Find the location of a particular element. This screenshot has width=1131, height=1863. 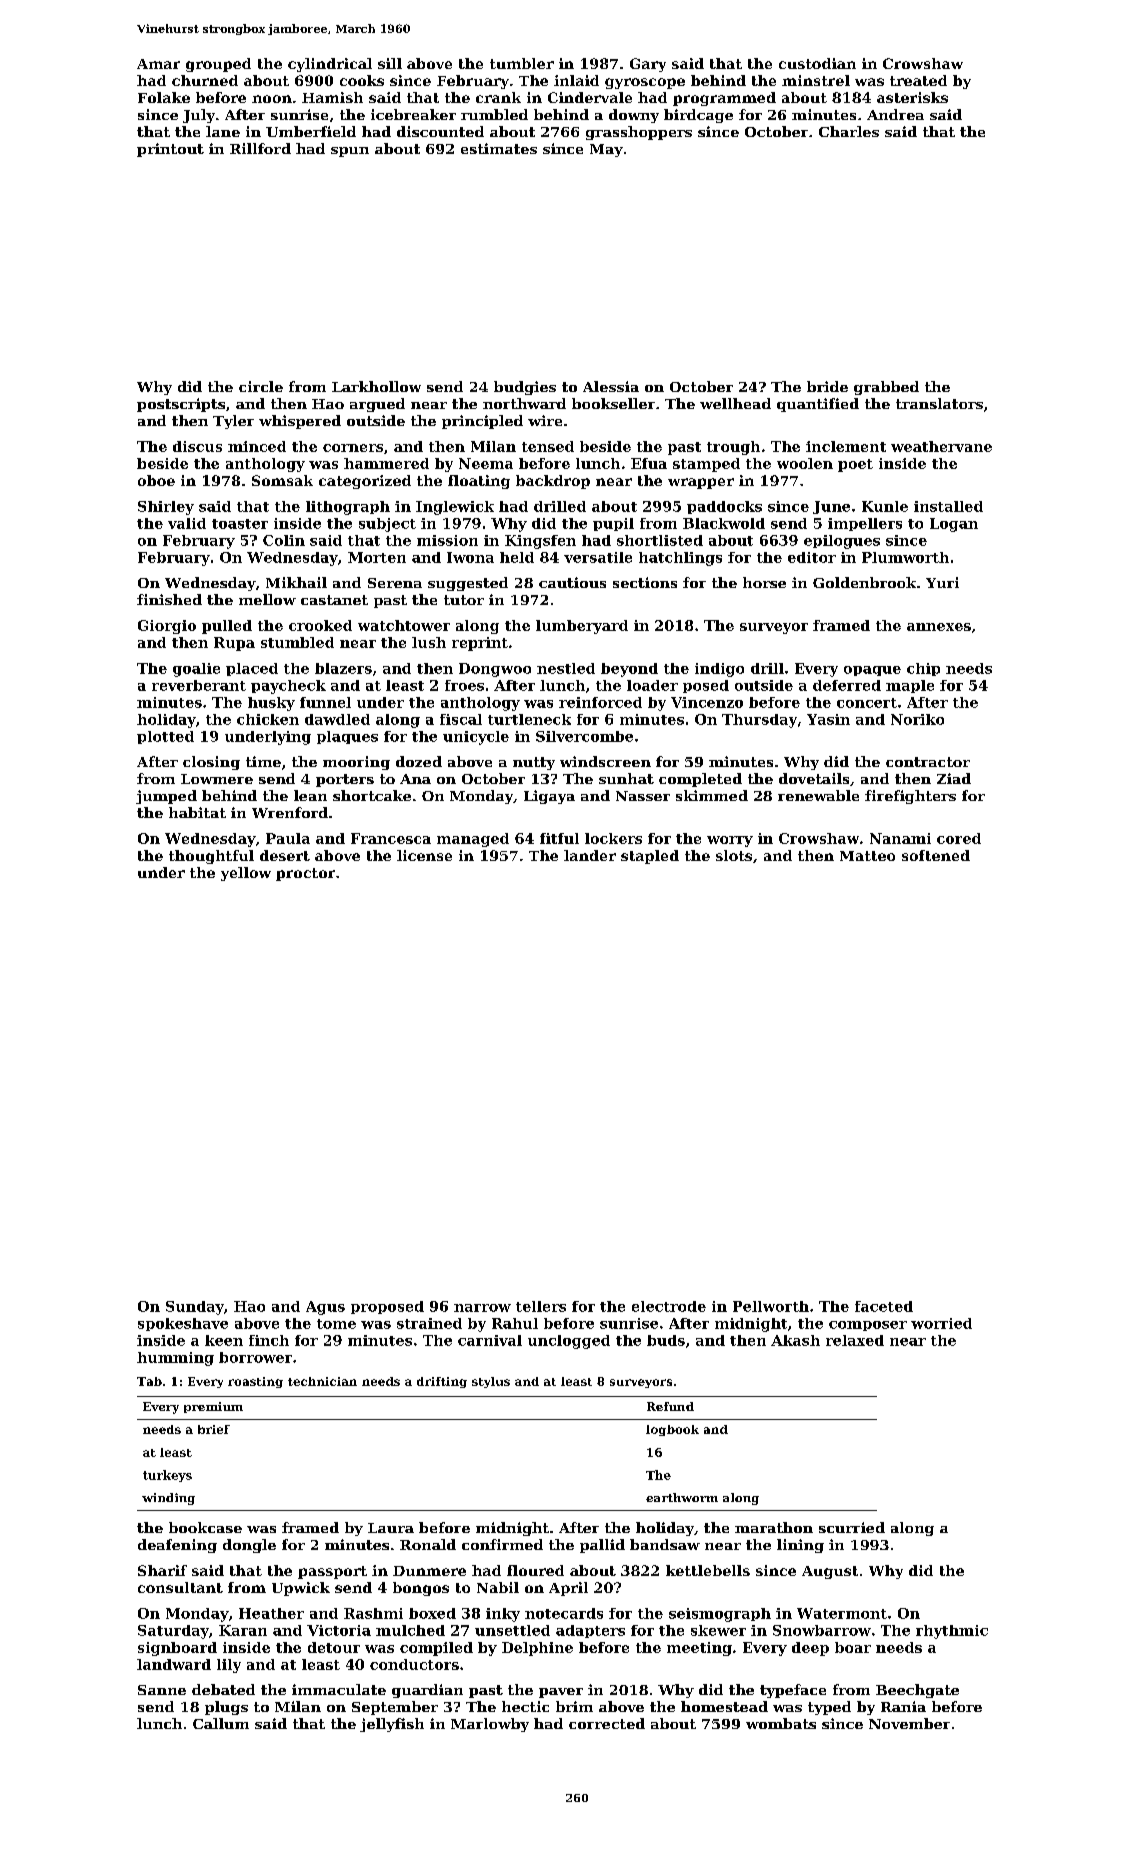

Amar is located at coordinates (158, 64).
